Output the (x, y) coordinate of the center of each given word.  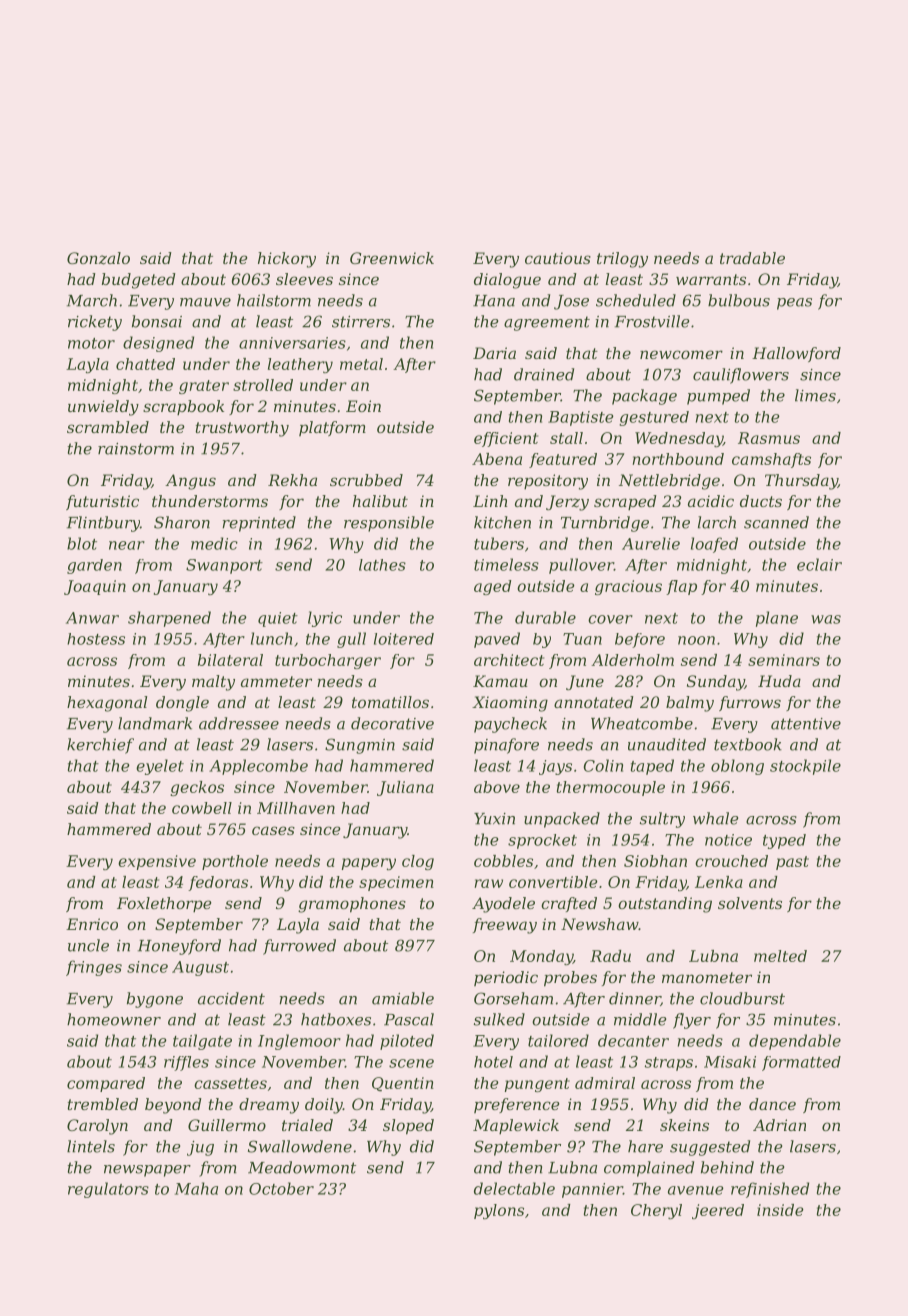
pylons (499, 1211)
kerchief (100, 746)
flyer (692, 1021)
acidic (711, 501)
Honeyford (179, 947)
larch (717, 522)
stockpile (805, 767)
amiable (403, 998)
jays (555, 767)
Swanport (224, 566)
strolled (263, 385)
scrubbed (366, 480)
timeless (506, 564)
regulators (108, 1190)
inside (780, 1210)
